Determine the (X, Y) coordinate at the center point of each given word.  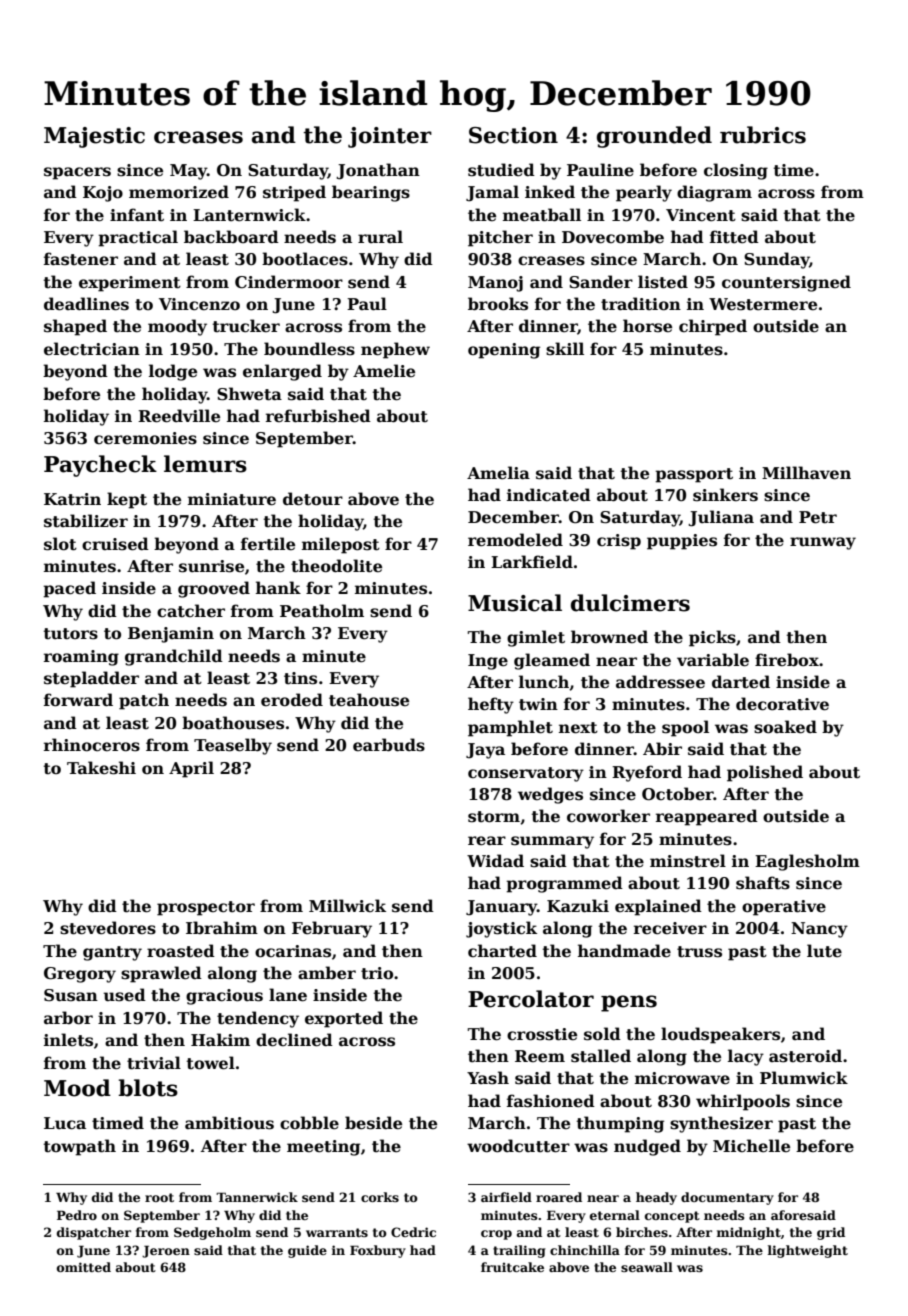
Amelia (498, 473)
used (124, 995)
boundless (309, 349)
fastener (81, 259)
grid (831, 1233)
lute (824, 951)
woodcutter (518, 1146)
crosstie (542, 1034)
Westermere (763, 304)
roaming (81, 658)
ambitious (229, 1123)
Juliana (721, 518)
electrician (92, 349)
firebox (787, 660)
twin (538, 704)
